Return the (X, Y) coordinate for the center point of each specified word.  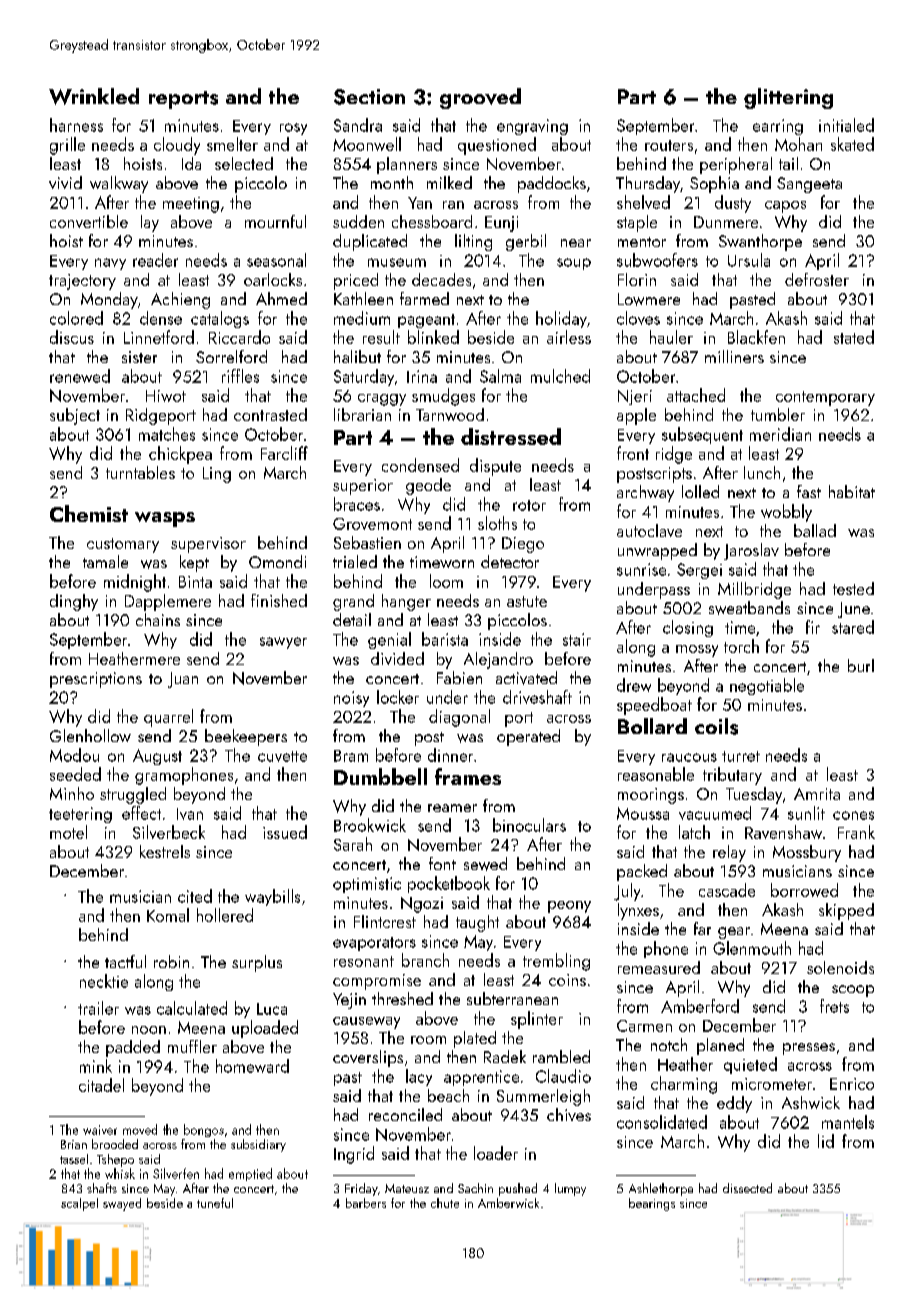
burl (861, 665)
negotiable (767, 686)
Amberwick (508, 1203)
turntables (140, 472)
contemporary (825, 398)
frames (468, 776)
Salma (500, 376)
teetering (80, 815)
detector (510, 561)
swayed (122, 1204)
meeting (191, 205)
